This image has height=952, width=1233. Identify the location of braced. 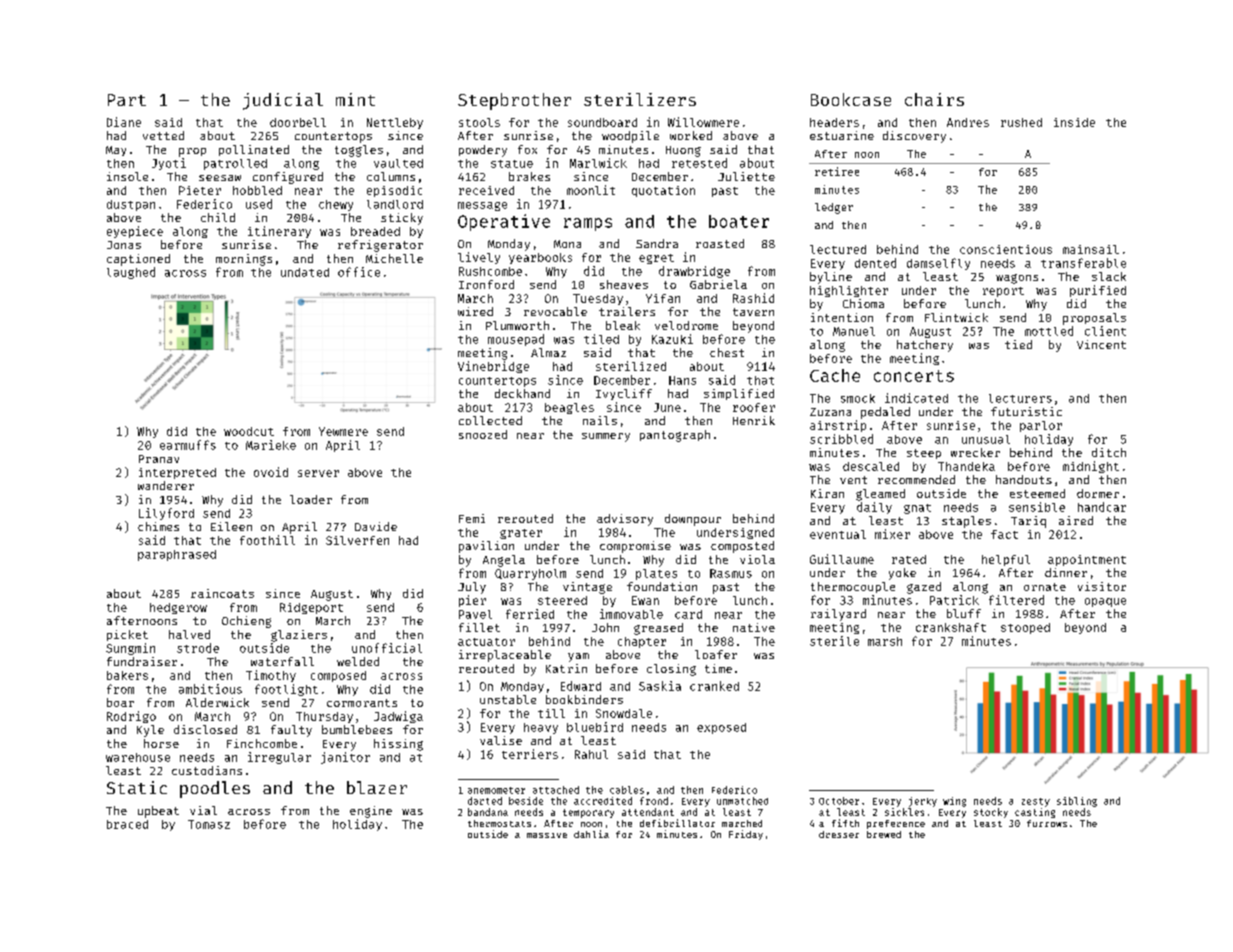
(127, 824).
